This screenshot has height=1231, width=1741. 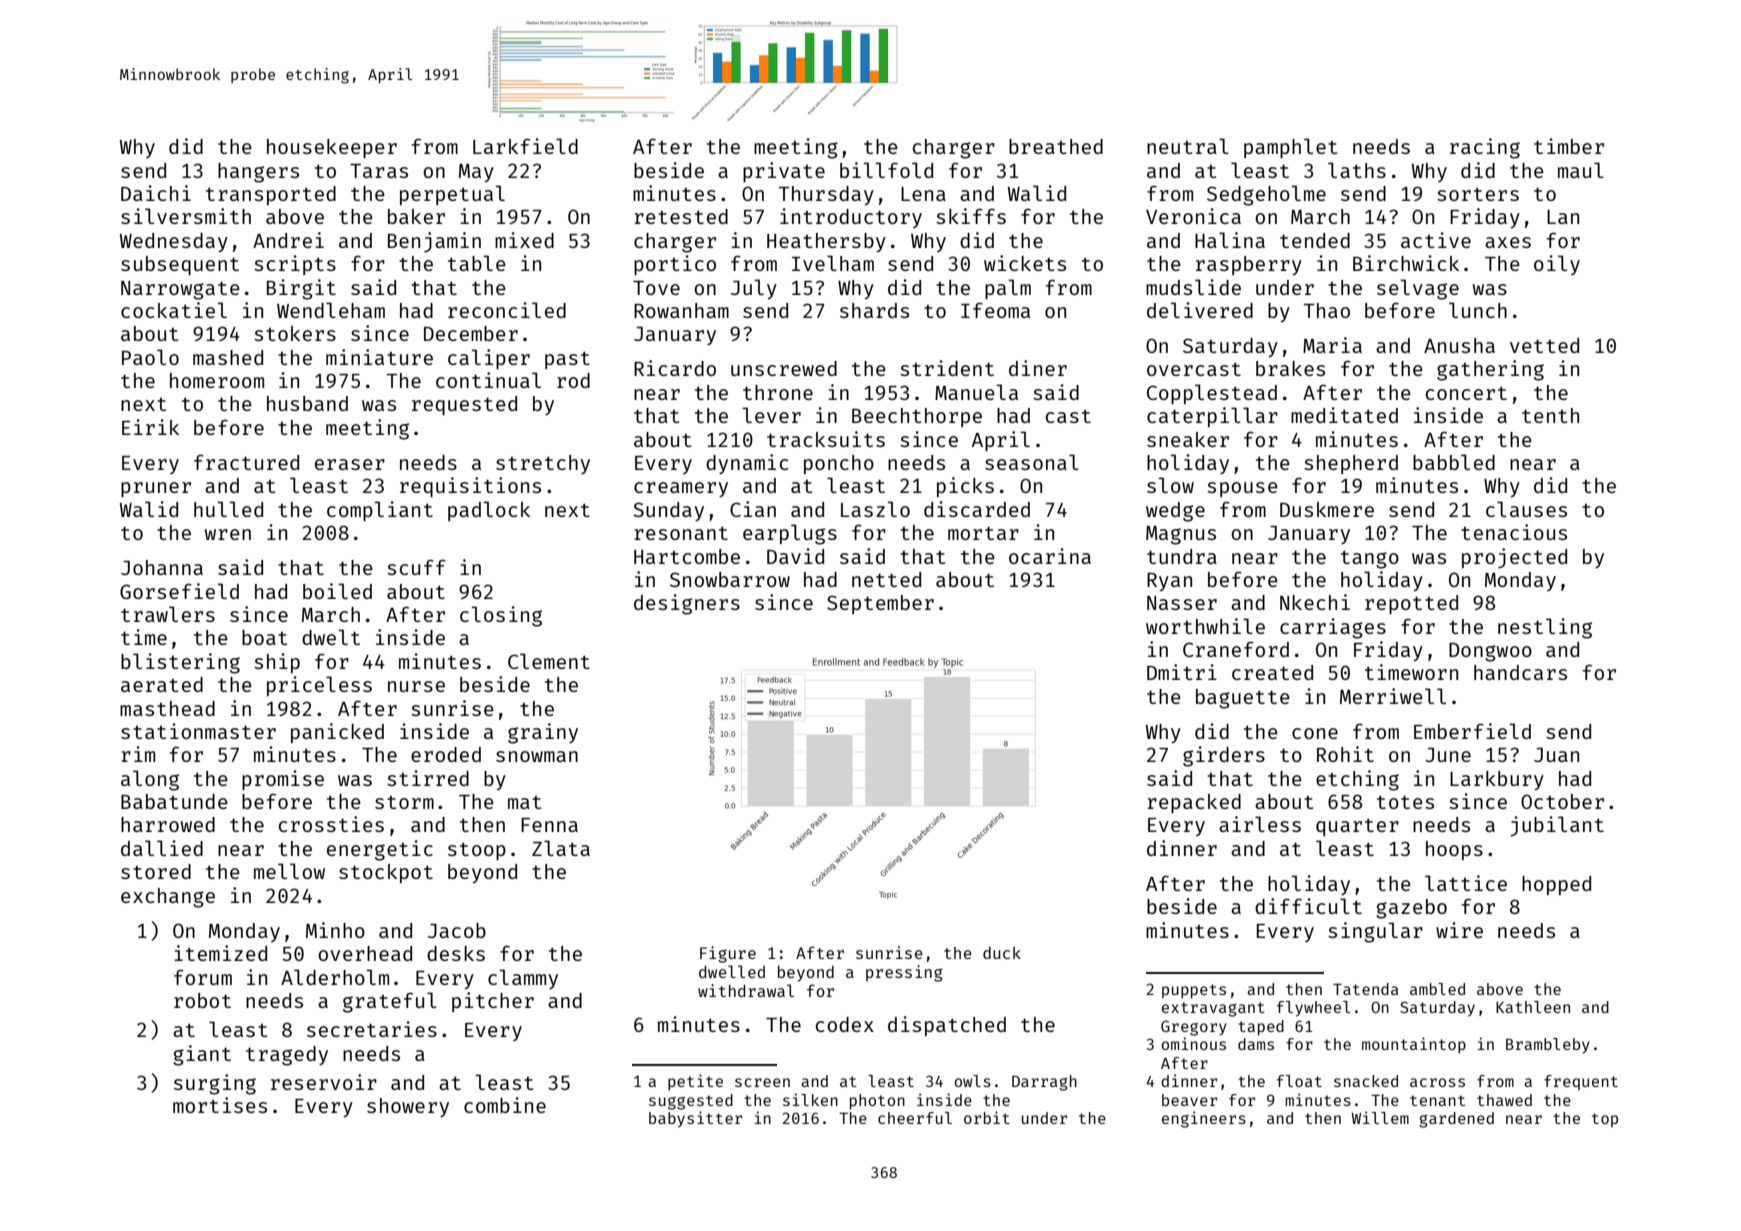 What do you see at coordinates (332, 148) in the screenshot?
I see `housekeeper` at bounding box center [332, 148].
